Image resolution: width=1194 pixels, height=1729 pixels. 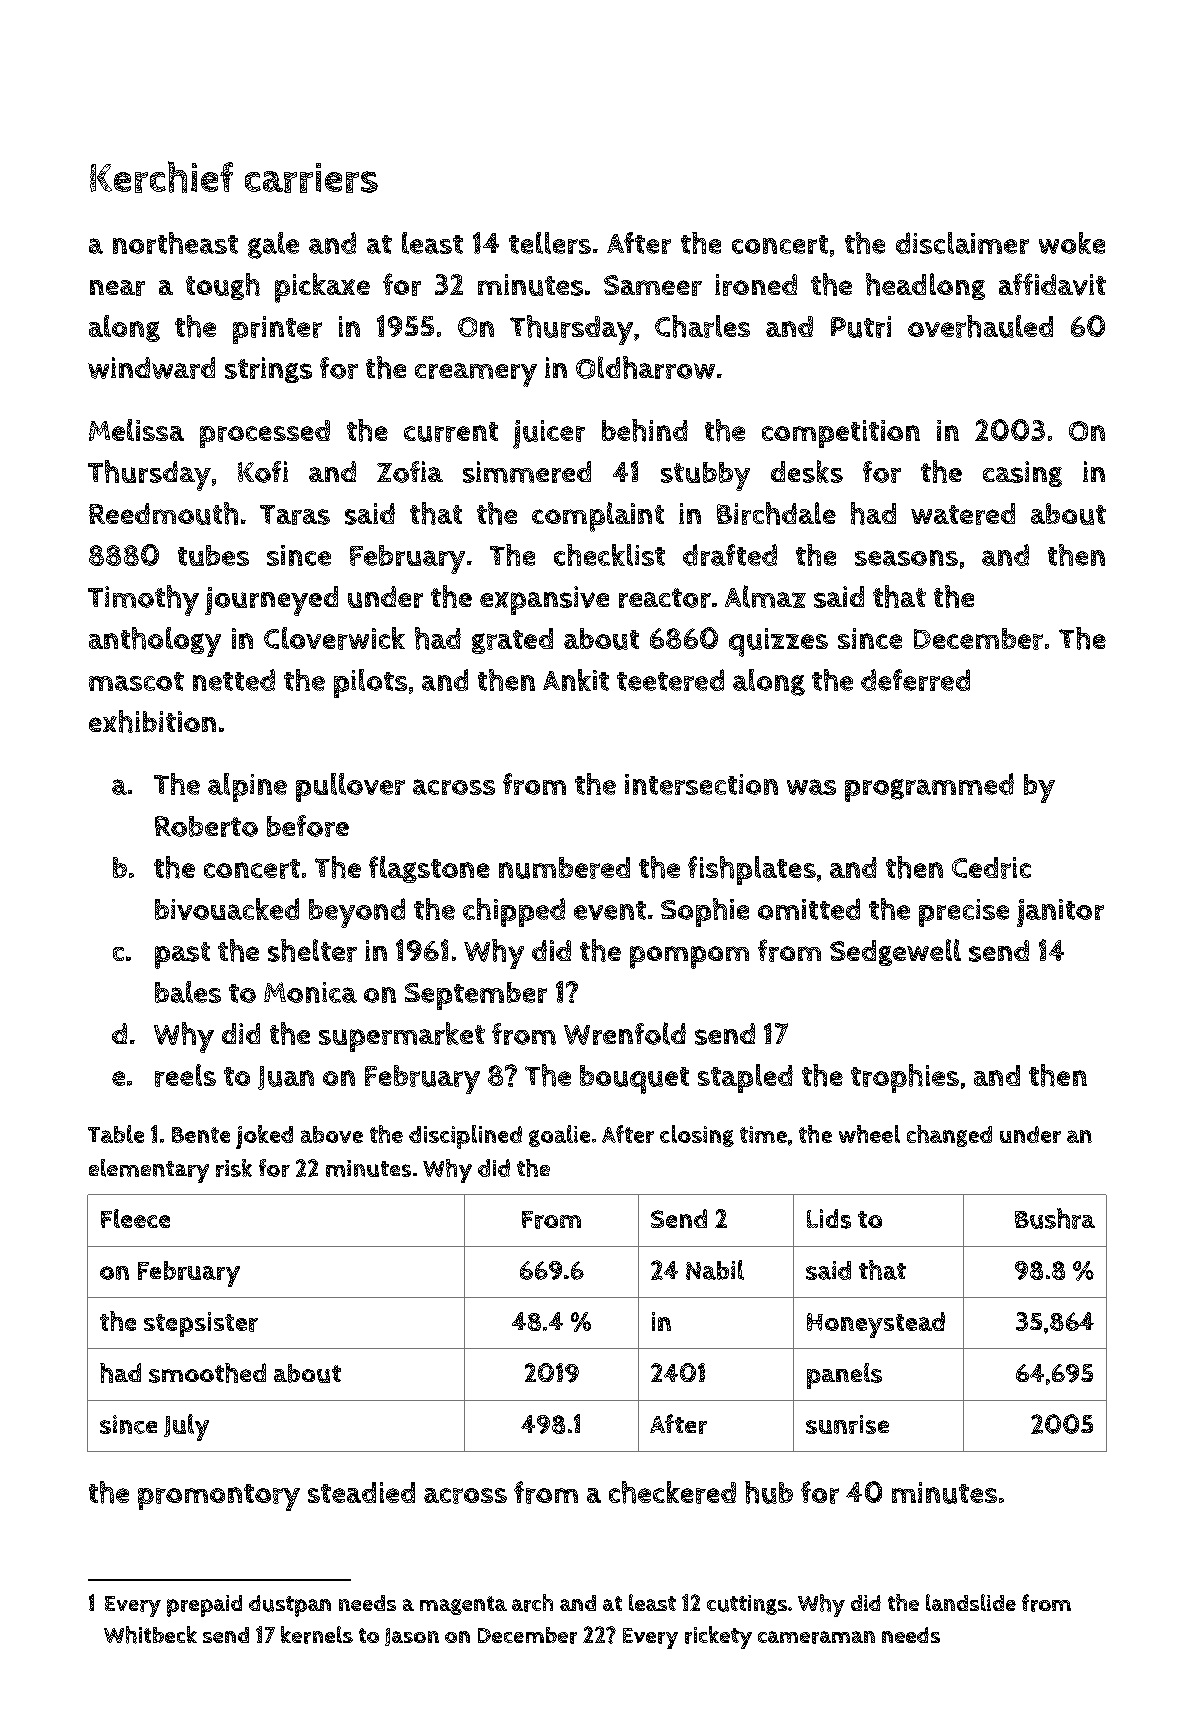 I want to click on Kerchief, so click(x=161, y=177).
